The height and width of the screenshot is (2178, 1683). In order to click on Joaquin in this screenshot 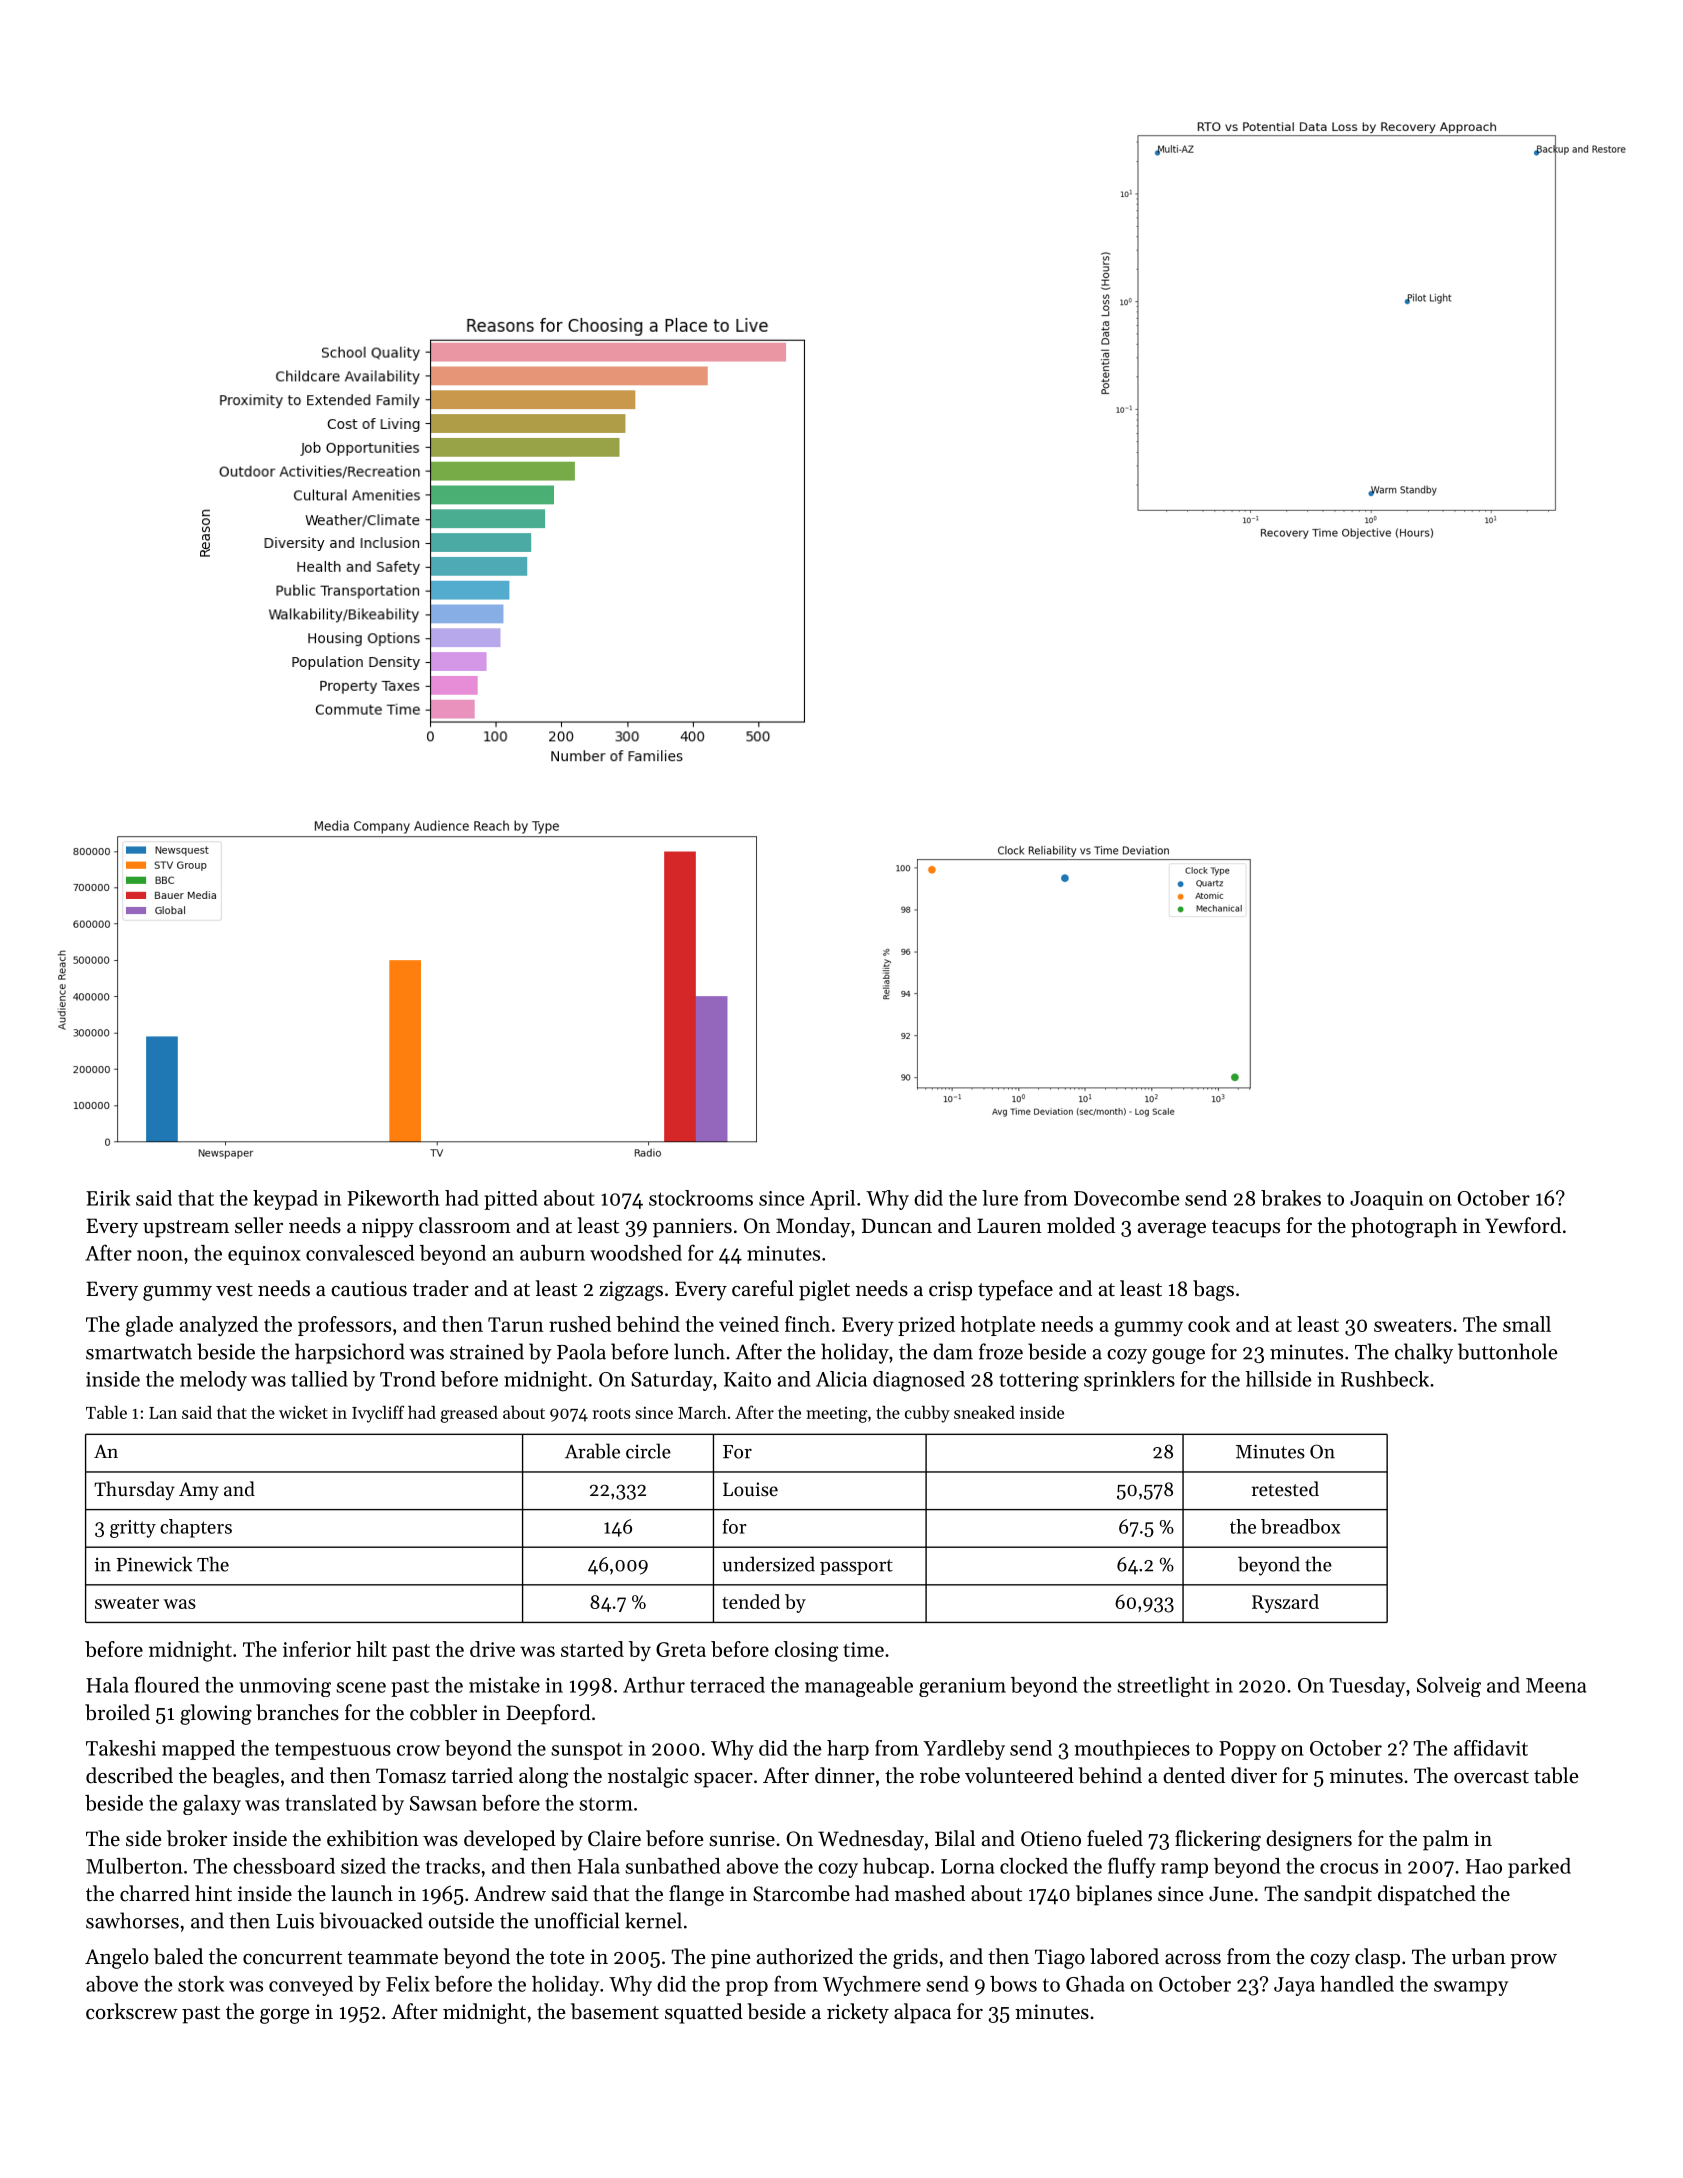, I will do `click(1386, 1200)`.
